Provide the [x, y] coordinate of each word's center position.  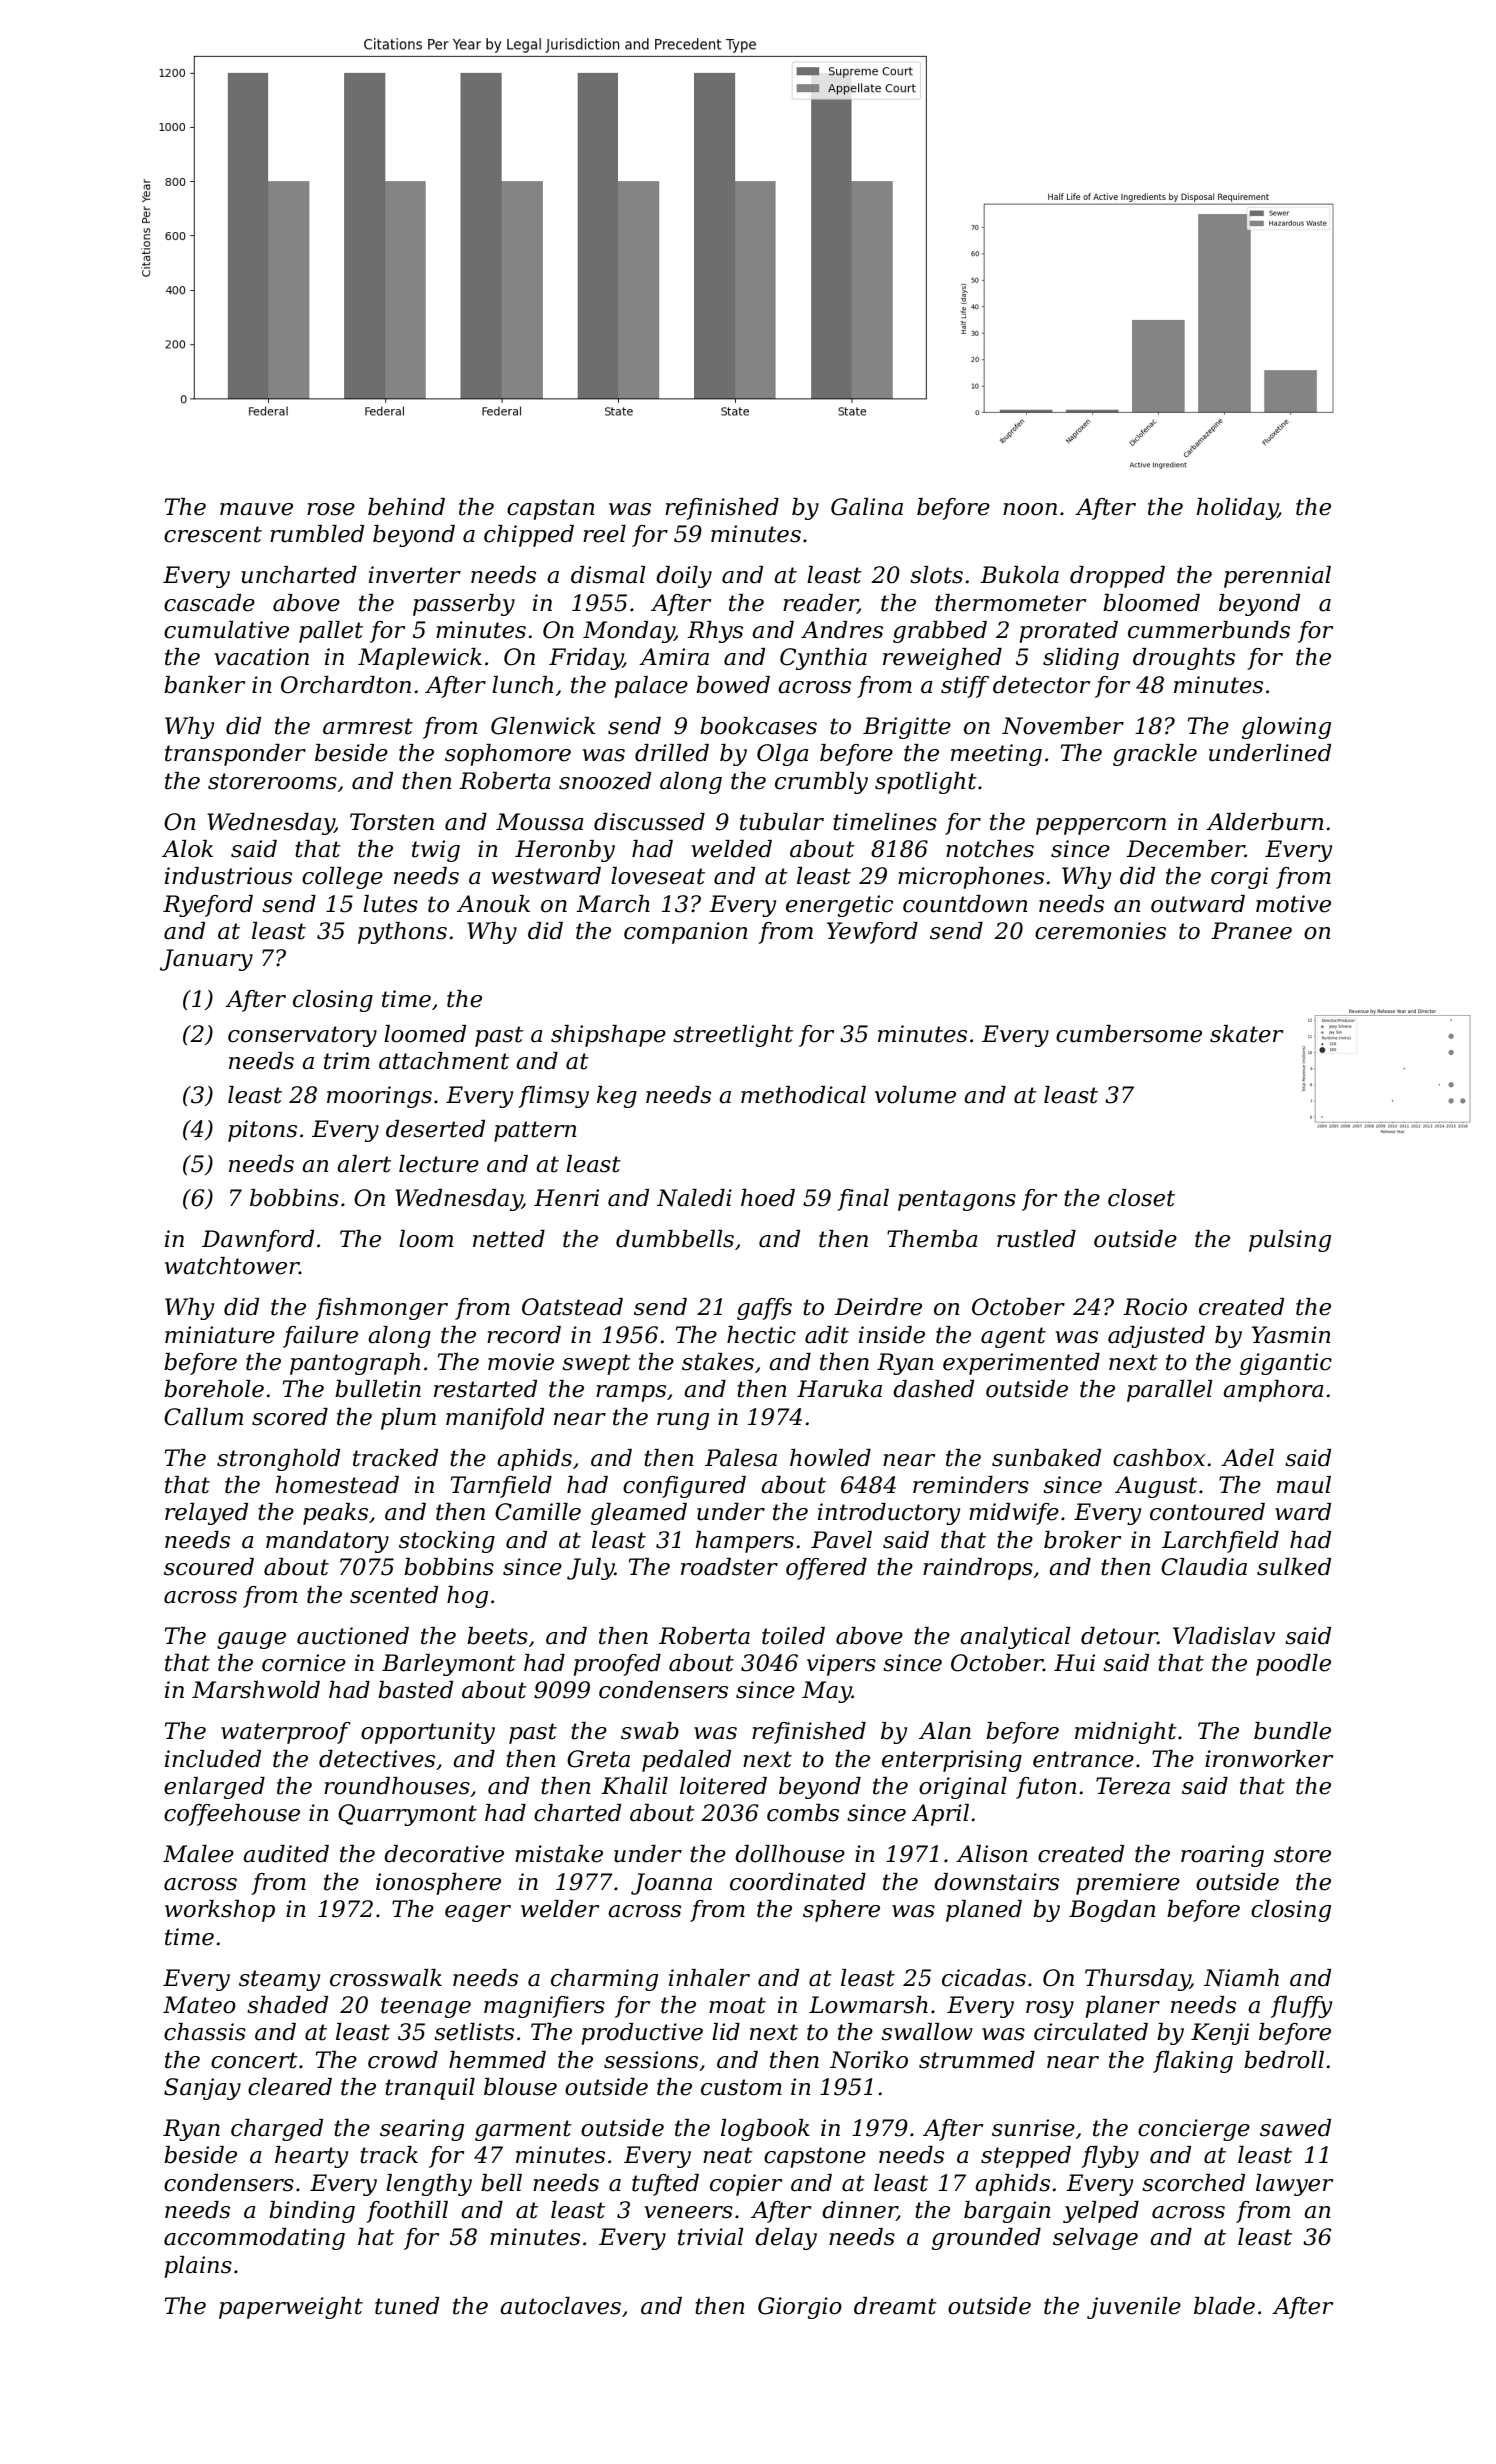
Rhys [715, 632]
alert [364, 1164]
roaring [1222, 1856]
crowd [403, 2060]
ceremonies [1100, 931]
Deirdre [878, 1307]
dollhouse [790, 1854]
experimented [1021, 1364]
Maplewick [420, 659]
